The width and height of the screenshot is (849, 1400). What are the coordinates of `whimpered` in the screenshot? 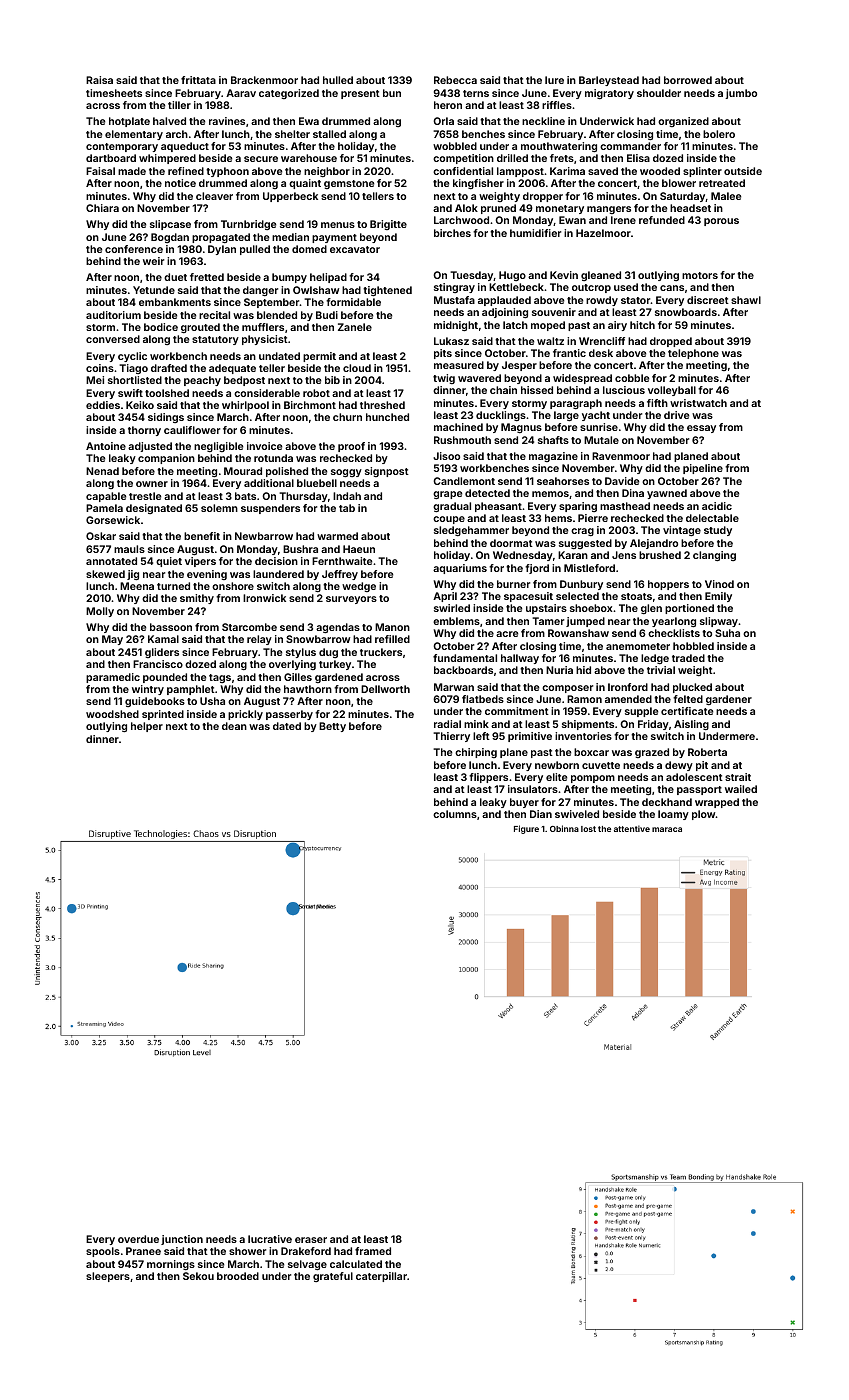 It's located at (167, 159).
